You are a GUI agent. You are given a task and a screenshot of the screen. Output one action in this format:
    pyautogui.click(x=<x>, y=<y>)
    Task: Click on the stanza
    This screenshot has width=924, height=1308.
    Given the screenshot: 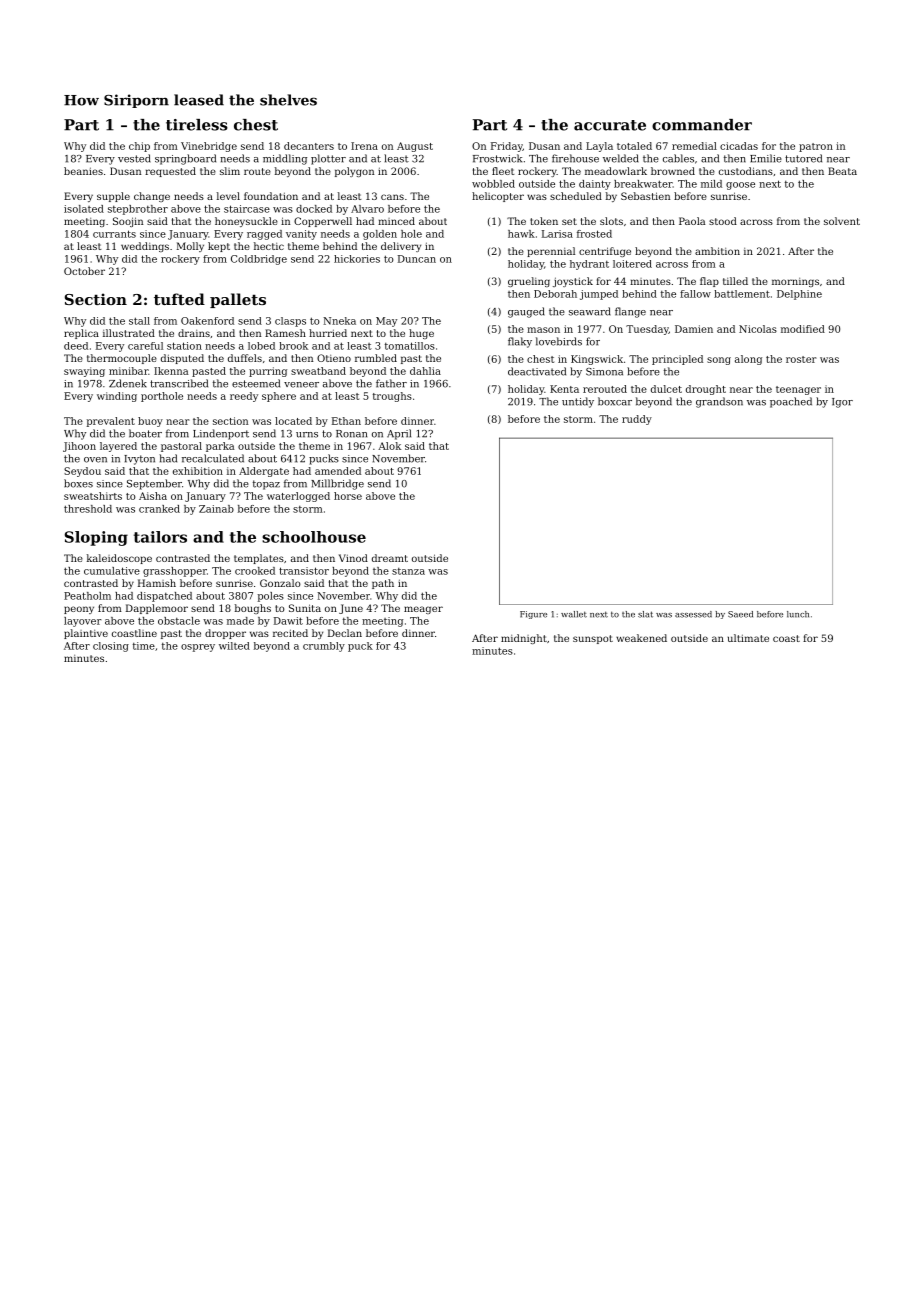 What is the action you would take?
    pyautogui.click(x=408, y=571)
